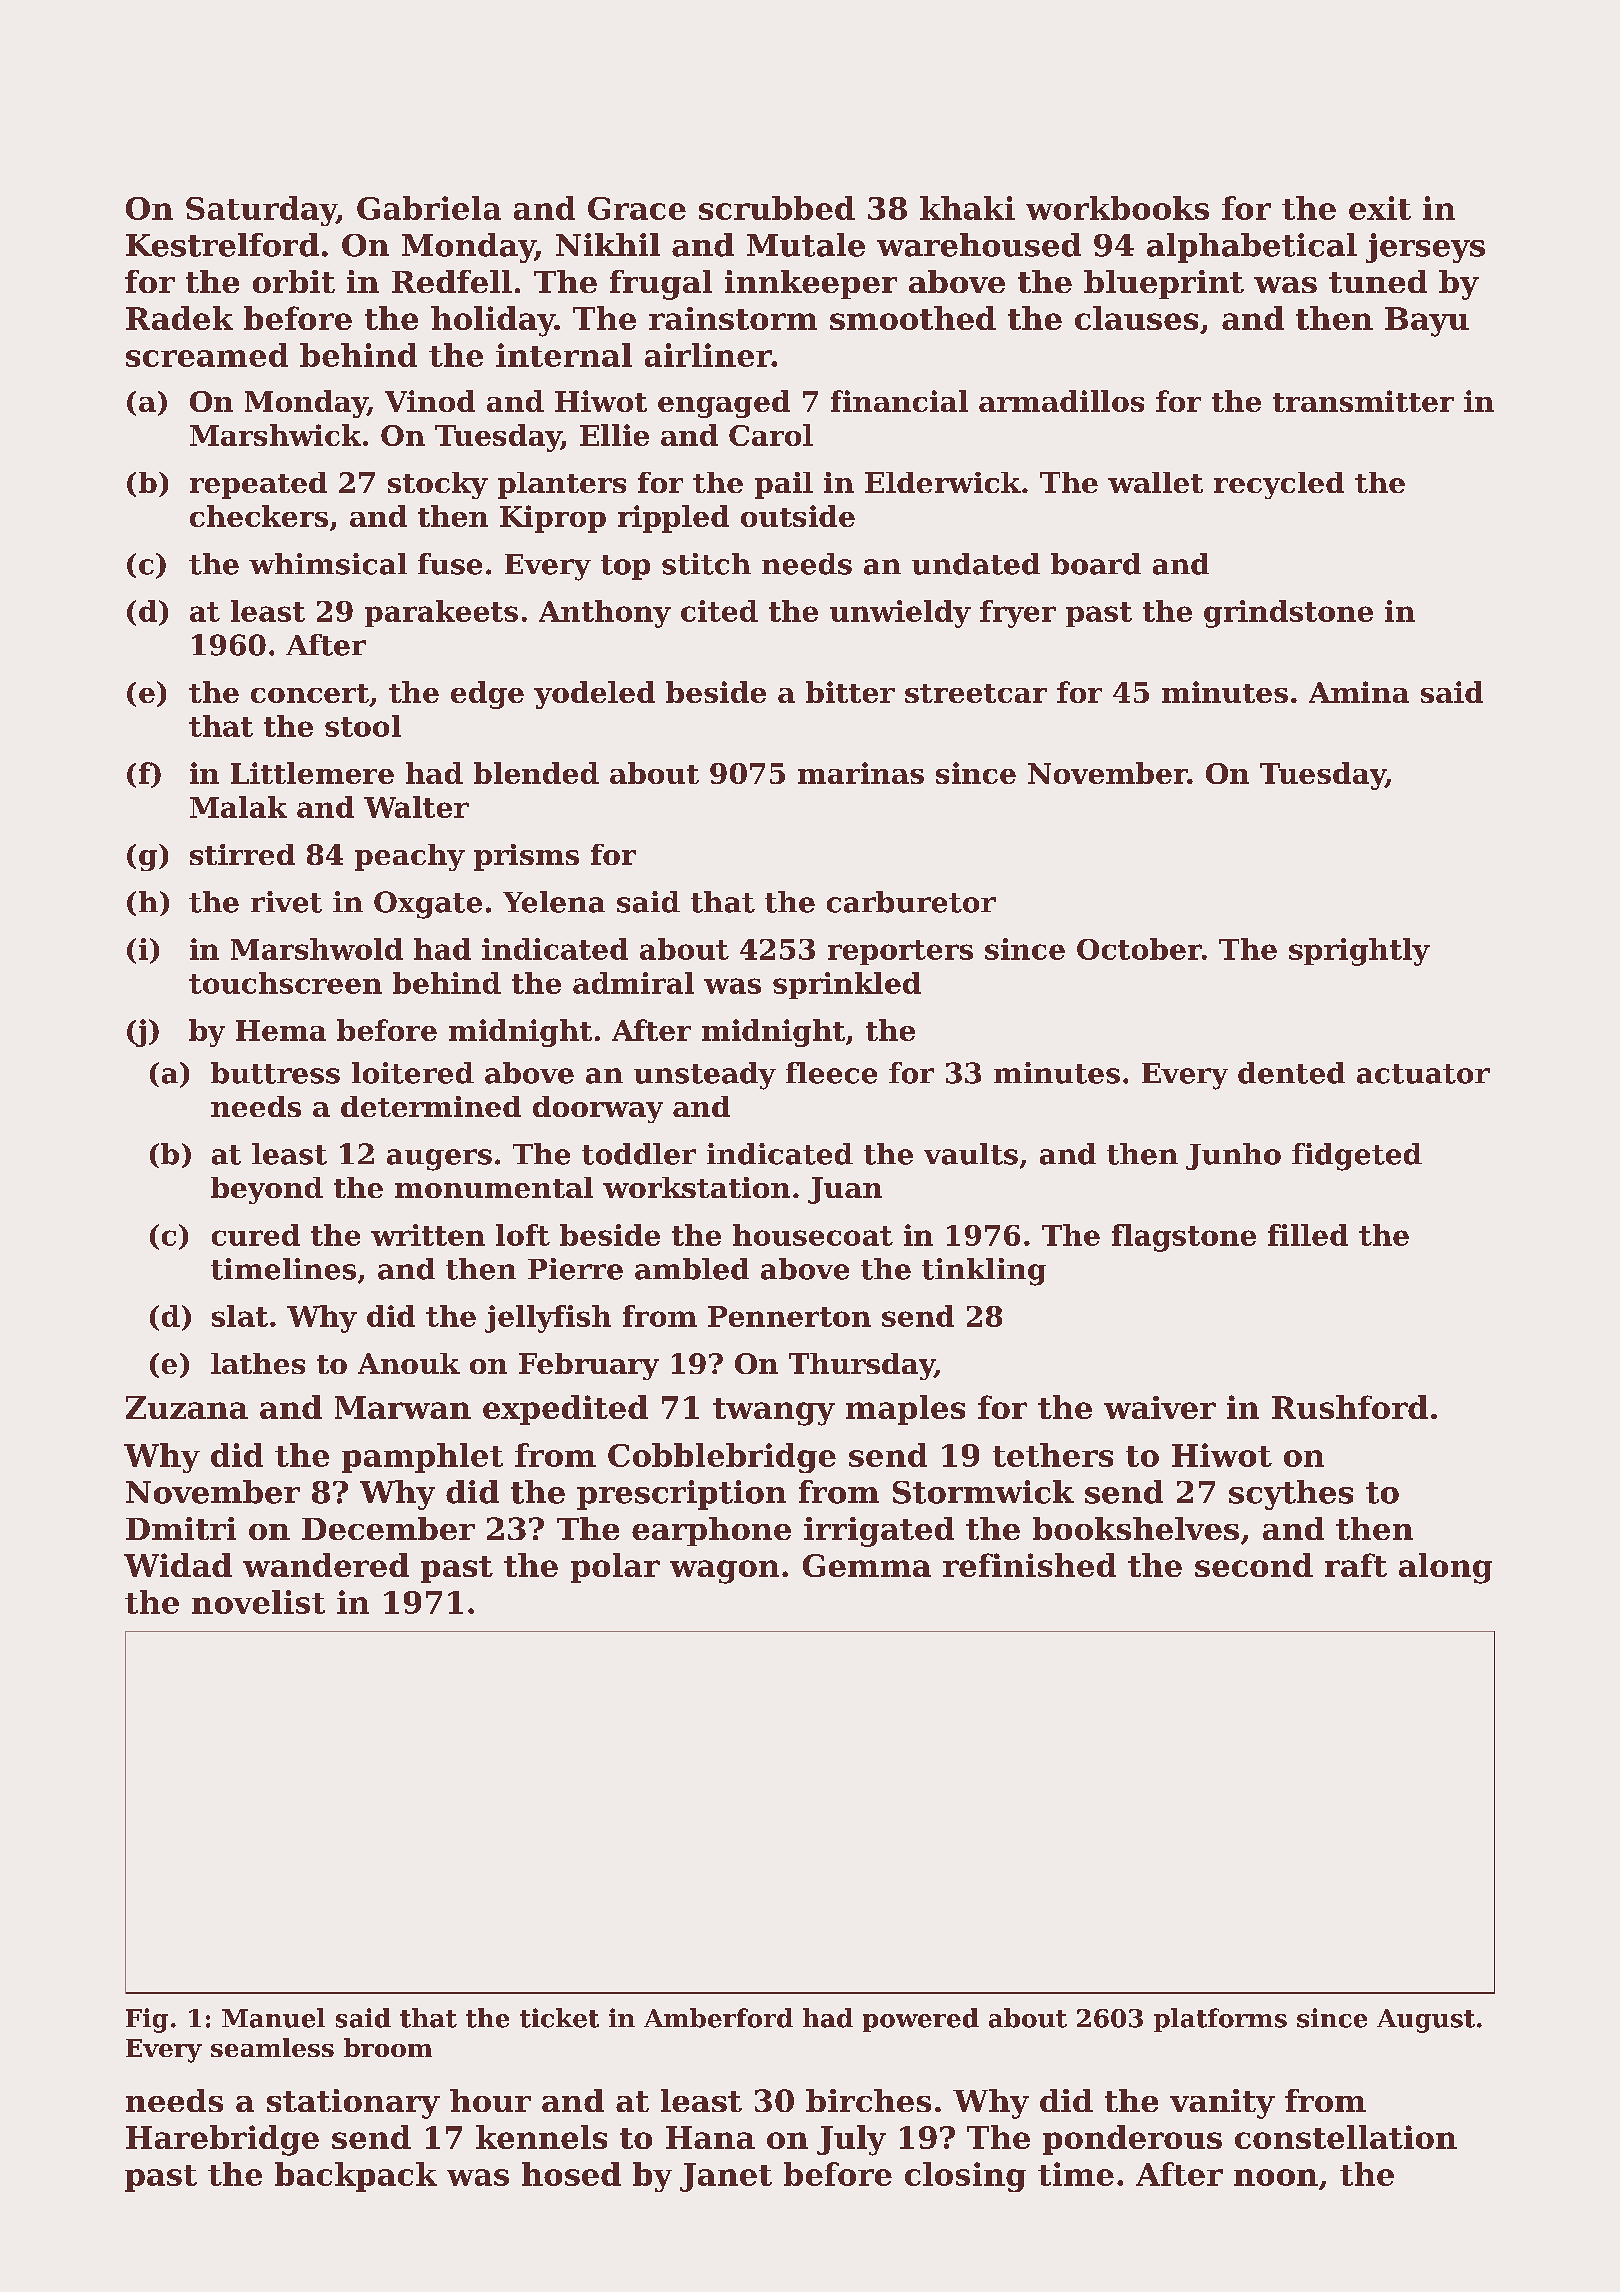 The width and height of the screenshot is (1620, 2292). Describe the element at coordinates (1445, 1568) in the screenshot. I see `along` at that location.
